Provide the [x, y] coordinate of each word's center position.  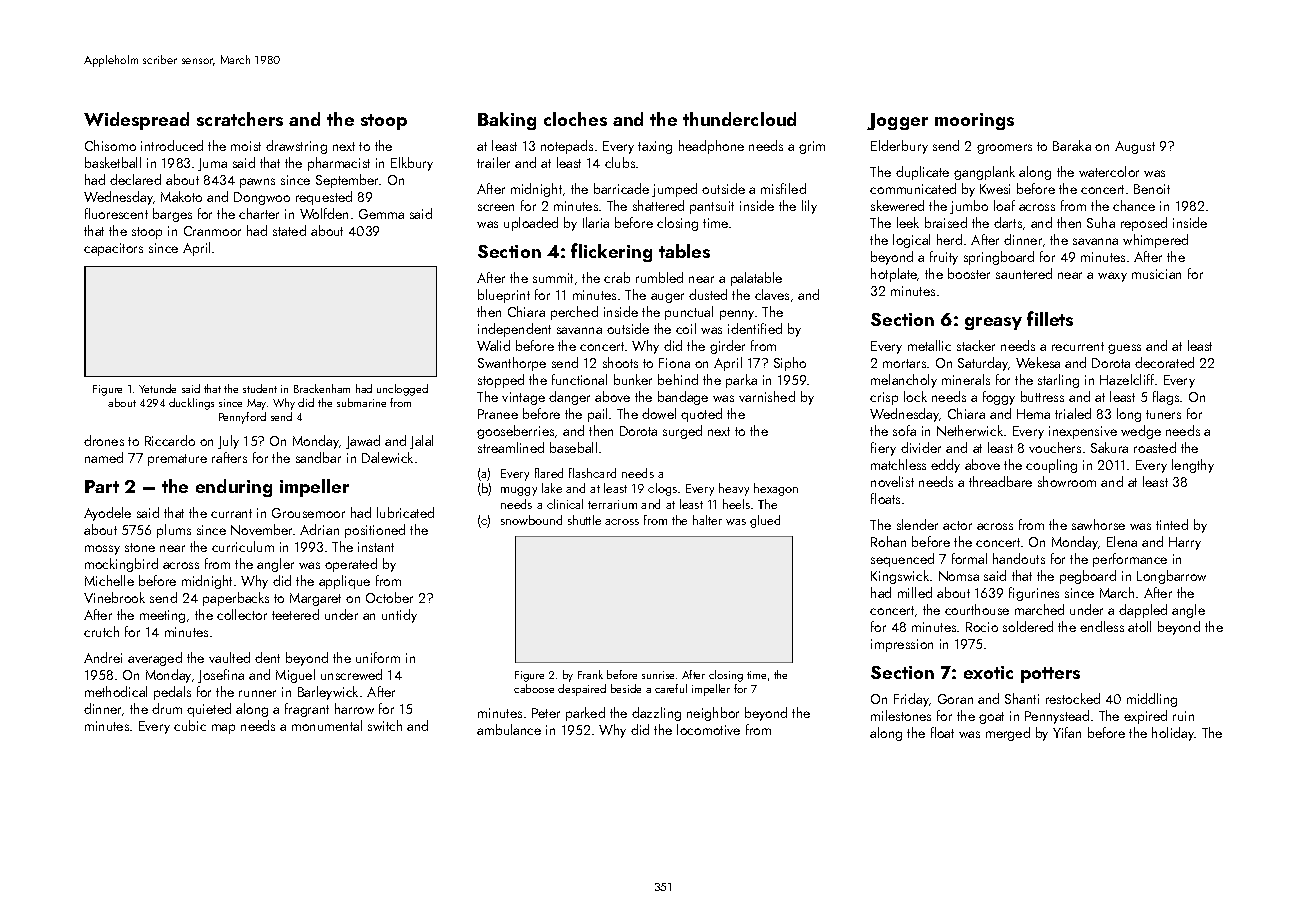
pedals [172, 693]
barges [172, 215]
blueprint [504, 296]
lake [552, 488]
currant [231, 513]
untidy [399, 616]
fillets [1050, 318]
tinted [1172, 524]
